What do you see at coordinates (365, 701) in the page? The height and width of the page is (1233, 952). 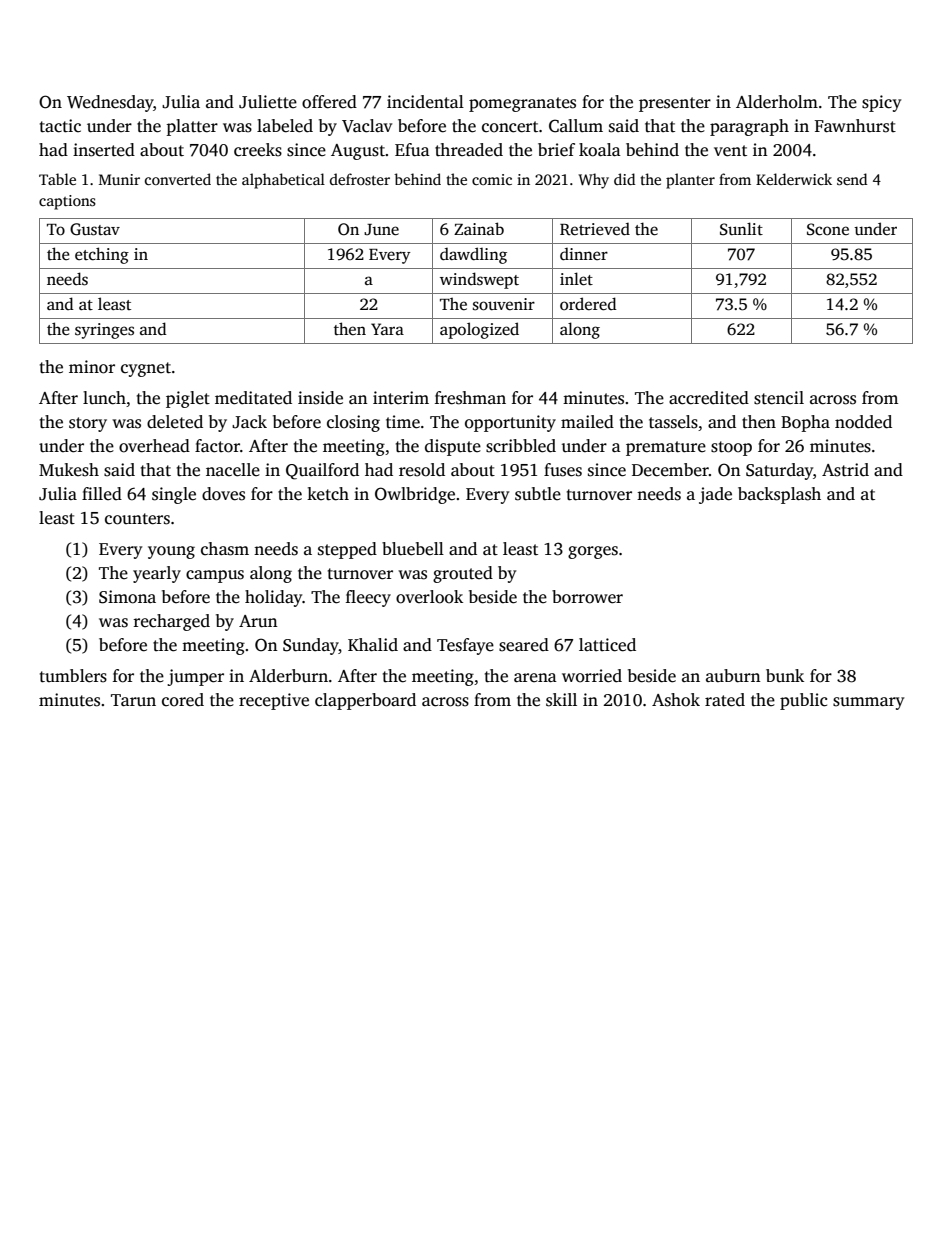 I see `clapperboard` at bounding box center [365, 701].
